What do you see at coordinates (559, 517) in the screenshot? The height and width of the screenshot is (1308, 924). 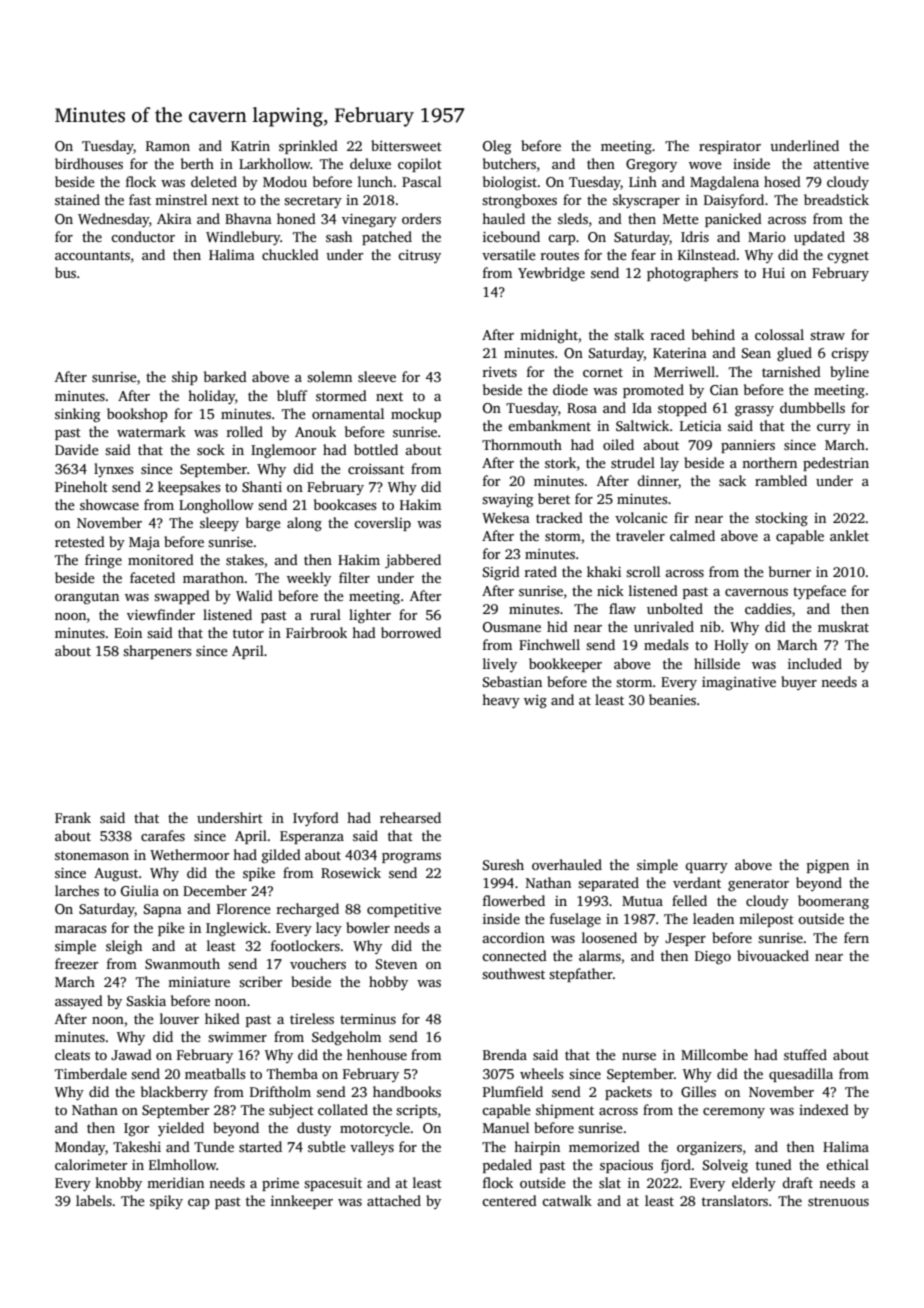 I see `tracked` at bounding box center [559, 517].
